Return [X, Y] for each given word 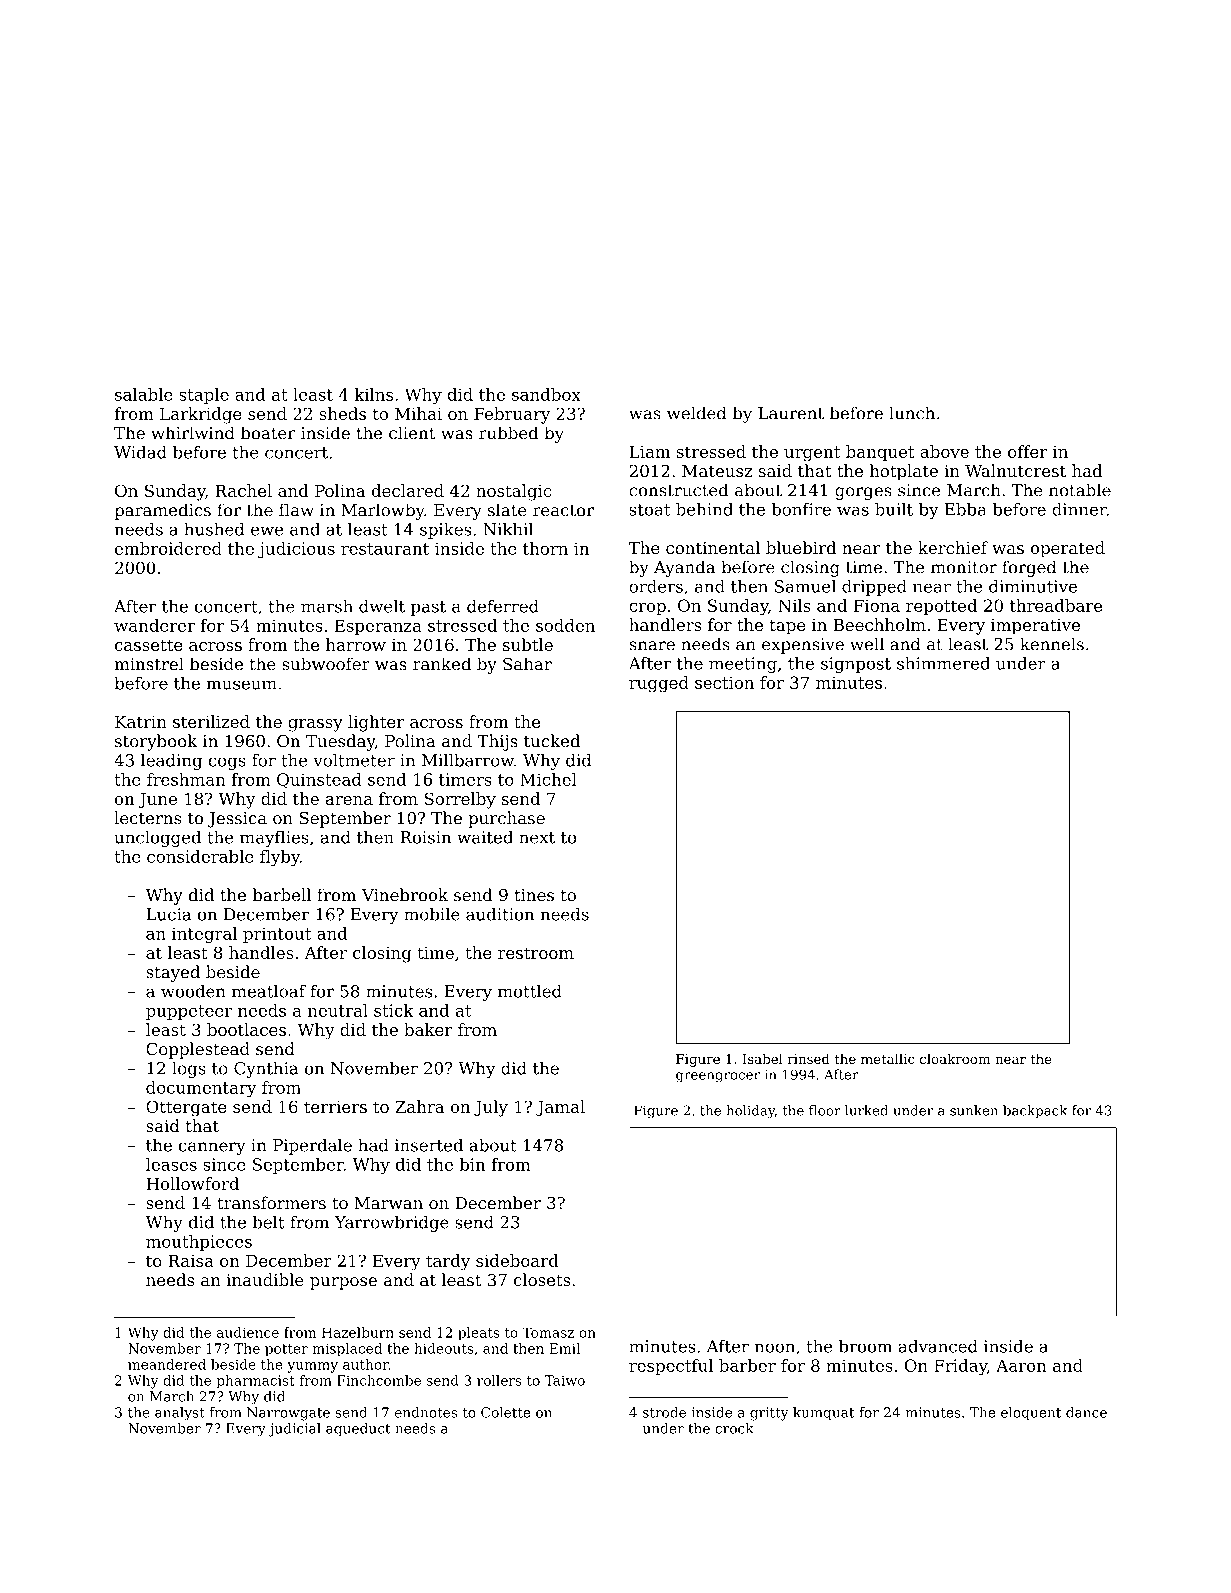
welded [697, 413]
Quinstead [319, 780]
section [724, 682]
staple [204, 396]
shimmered [943, 663]
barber [747, 1365]
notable [1080, 490]
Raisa [191, 1260]
